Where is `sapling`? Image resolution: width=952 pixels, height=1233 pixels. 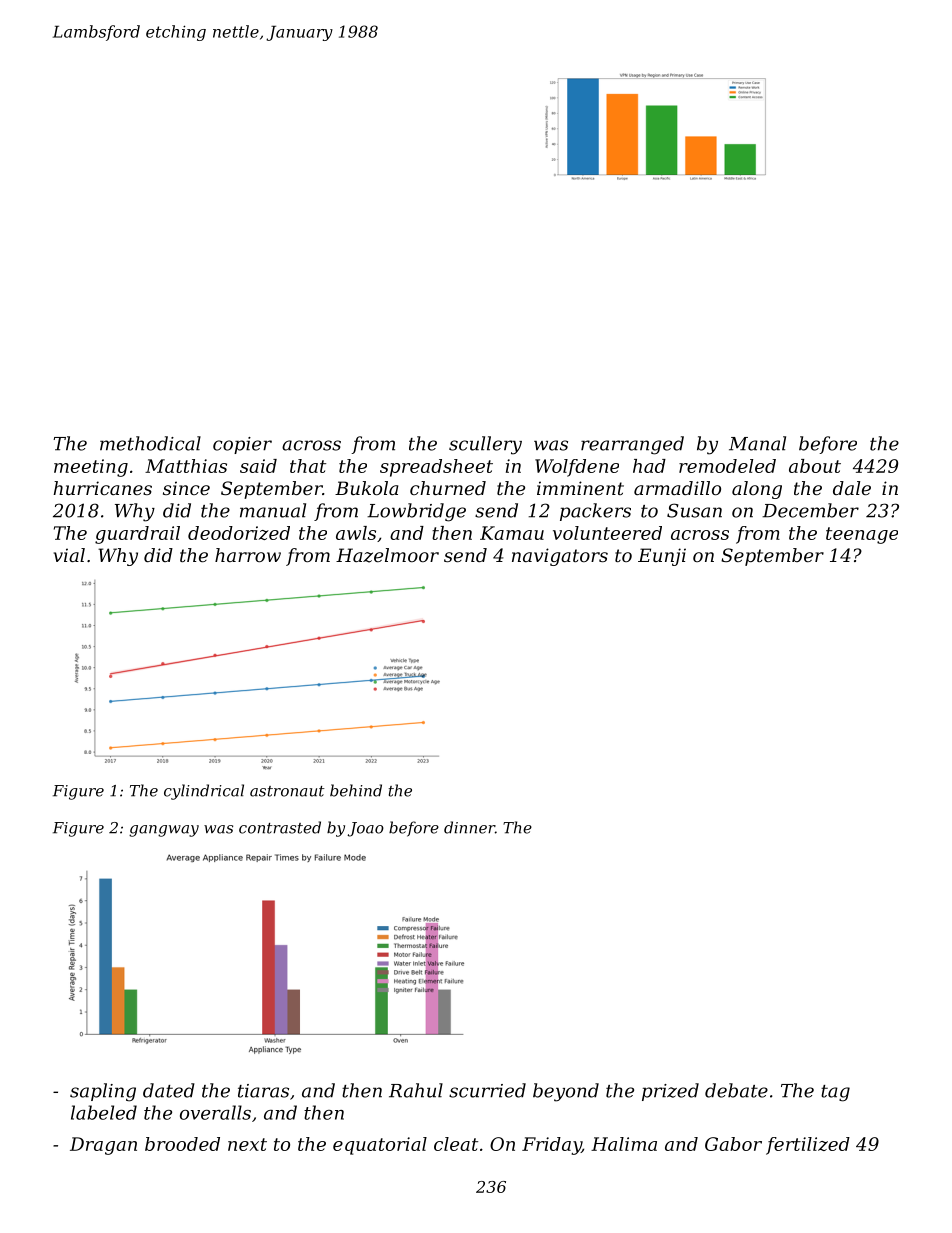
sapling is located at coordinates (103, 1092).
